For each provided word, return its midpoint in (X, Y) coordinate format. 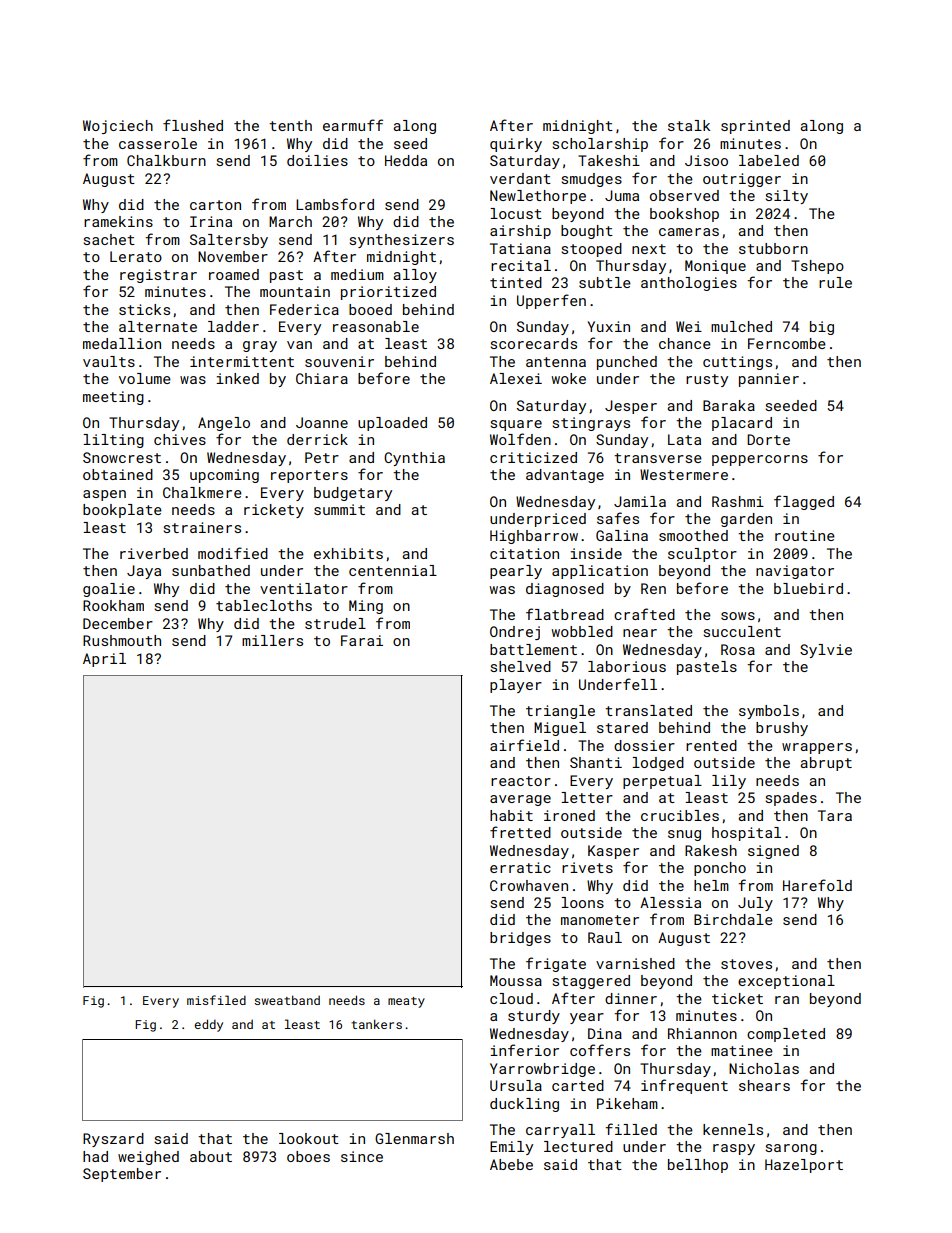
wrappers (817, 748)
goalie (109, 590)
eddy (208, 1025)
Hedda (406, 160)
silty (786, 197)
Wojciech (118, 127)
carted (578, 1085)
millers (272, 640)
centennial (393, 570)
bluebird (808, 588)
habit (511, 815)
